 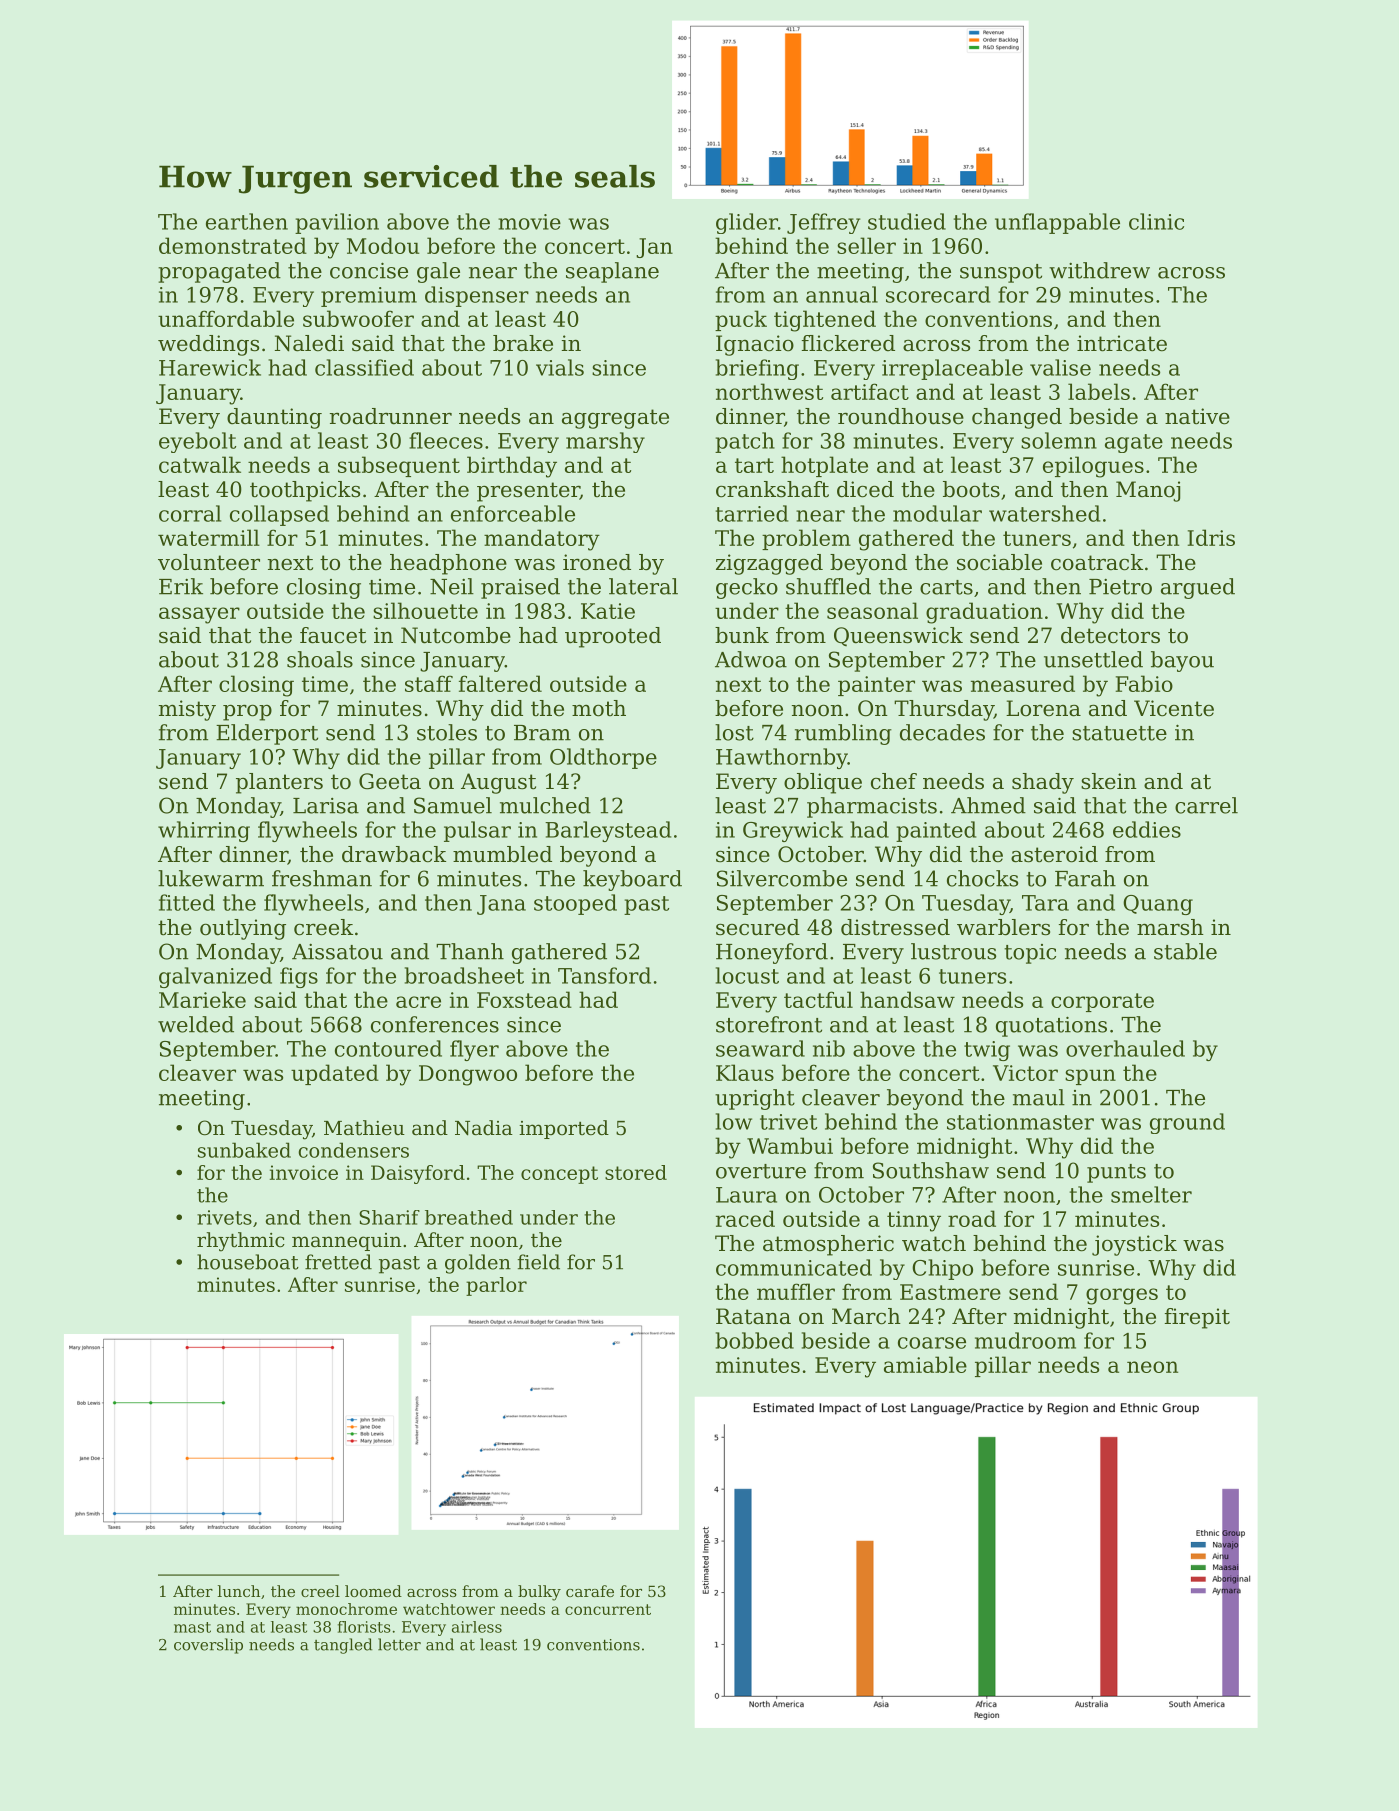 I want to click on Silvercombe, so click(x=782, y=878).
